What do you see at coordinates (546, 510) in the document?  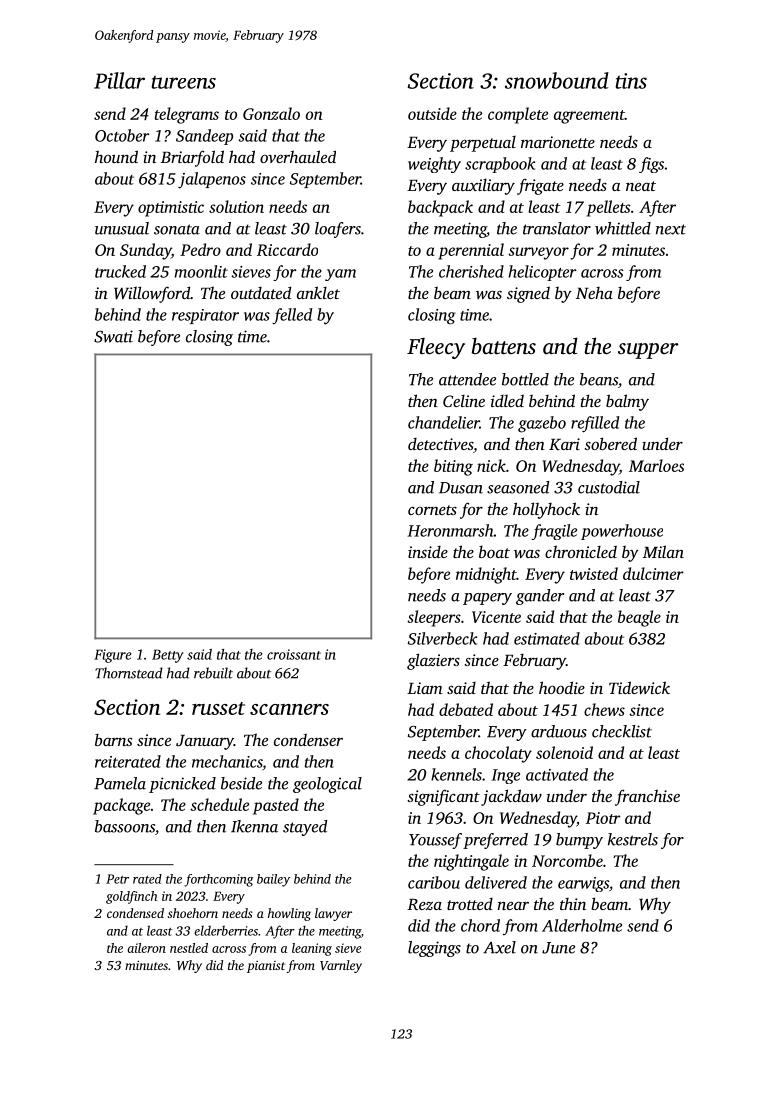 I see `hollyhock` at bounding box center [546, 510].
